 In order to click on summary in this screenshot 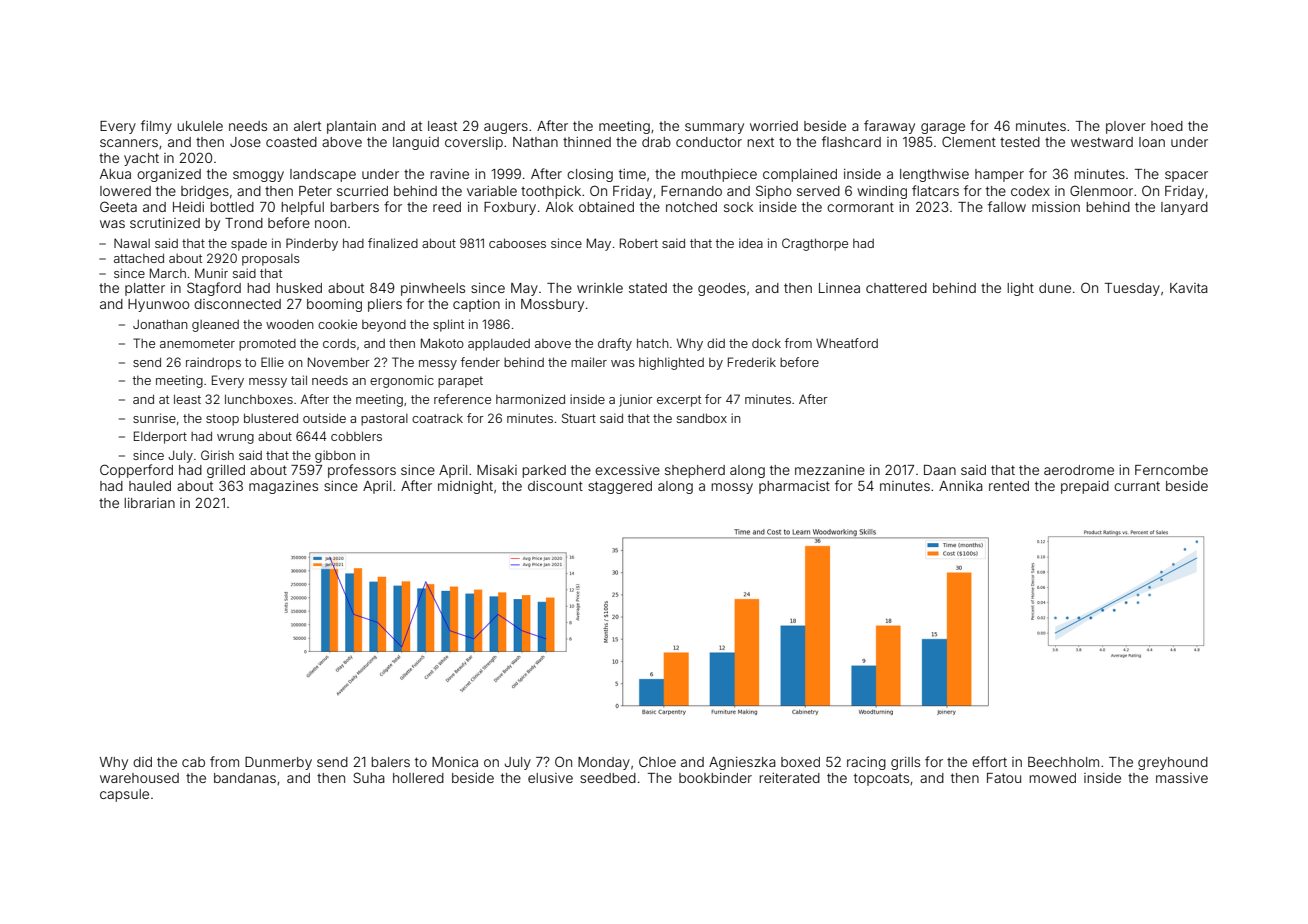, I will do `click(714, 128)`.
